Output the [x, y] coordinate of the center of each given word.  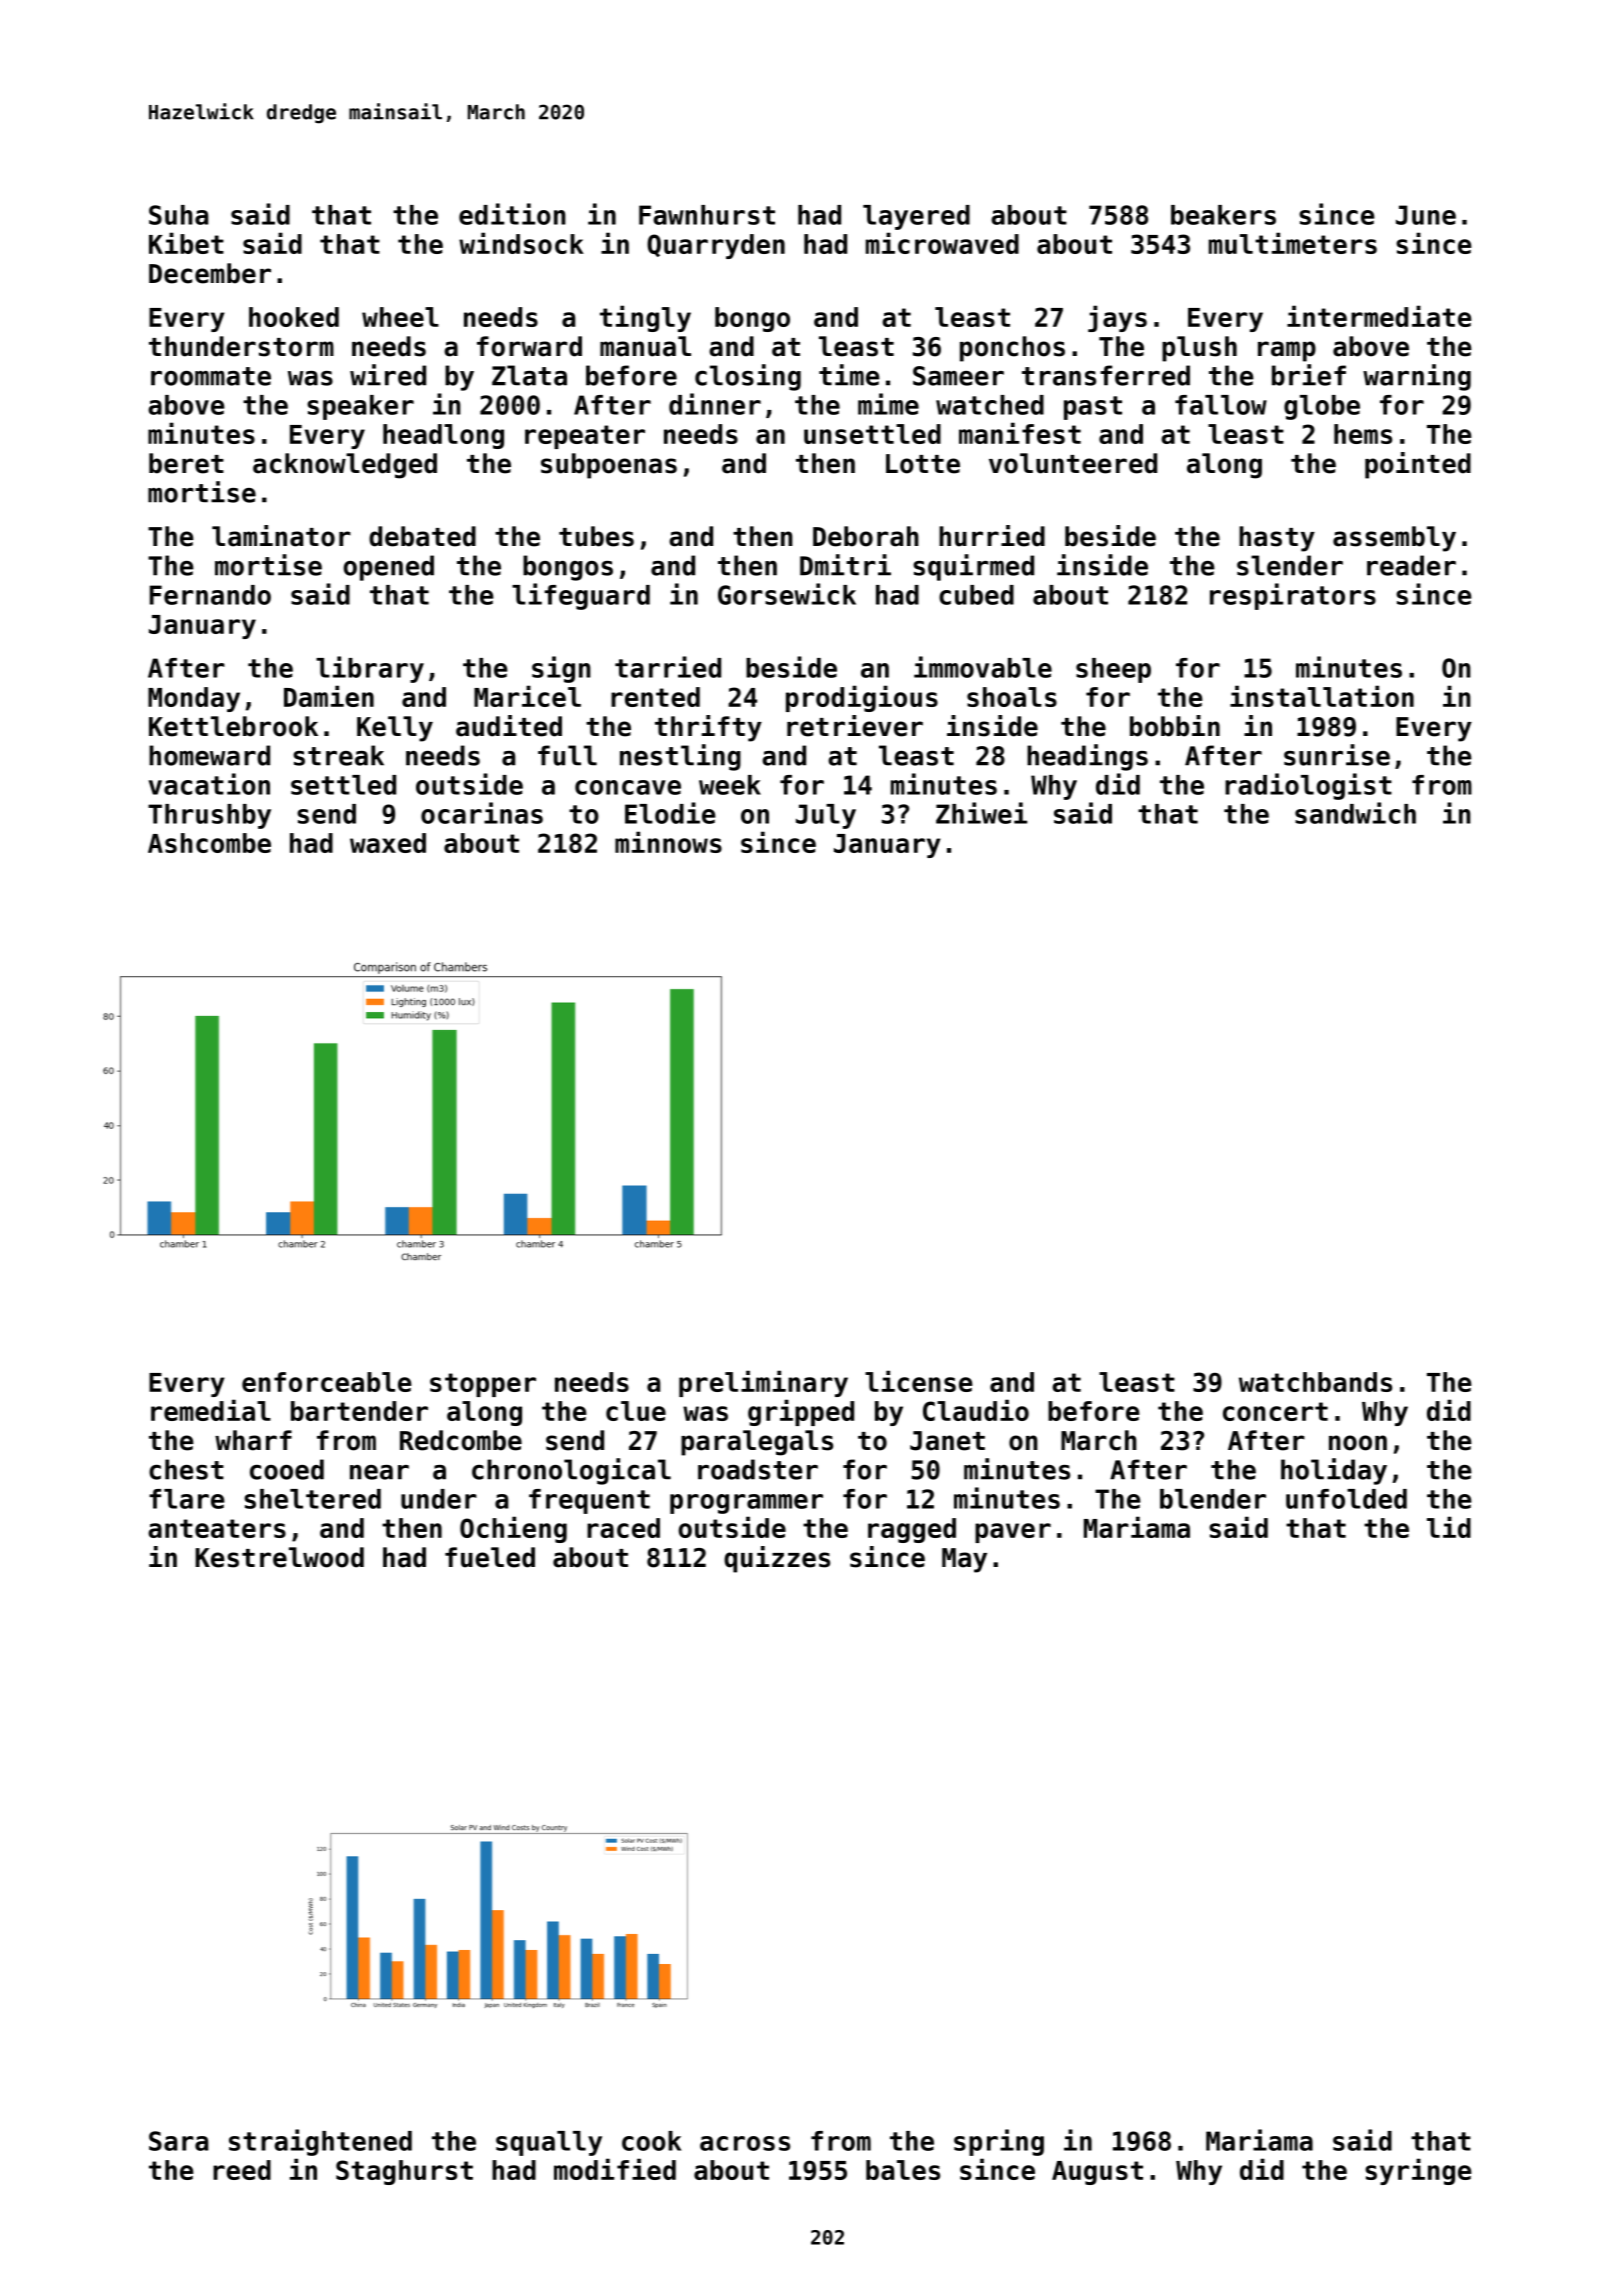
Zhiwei [981, 813]
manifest [1020, 433]
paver [1013, 1533]
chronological [571, 1471]
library [370, 669]
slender [1290, 565]
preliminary [763, 1383]
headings [1087, 757]
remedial [211, 1410]
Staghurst [404, 2172]
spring [999, 2142]
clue [636, 1411]
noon [1358, 1443]
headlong [443, 436]
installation [1322, 696]
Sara [178, 2141]
